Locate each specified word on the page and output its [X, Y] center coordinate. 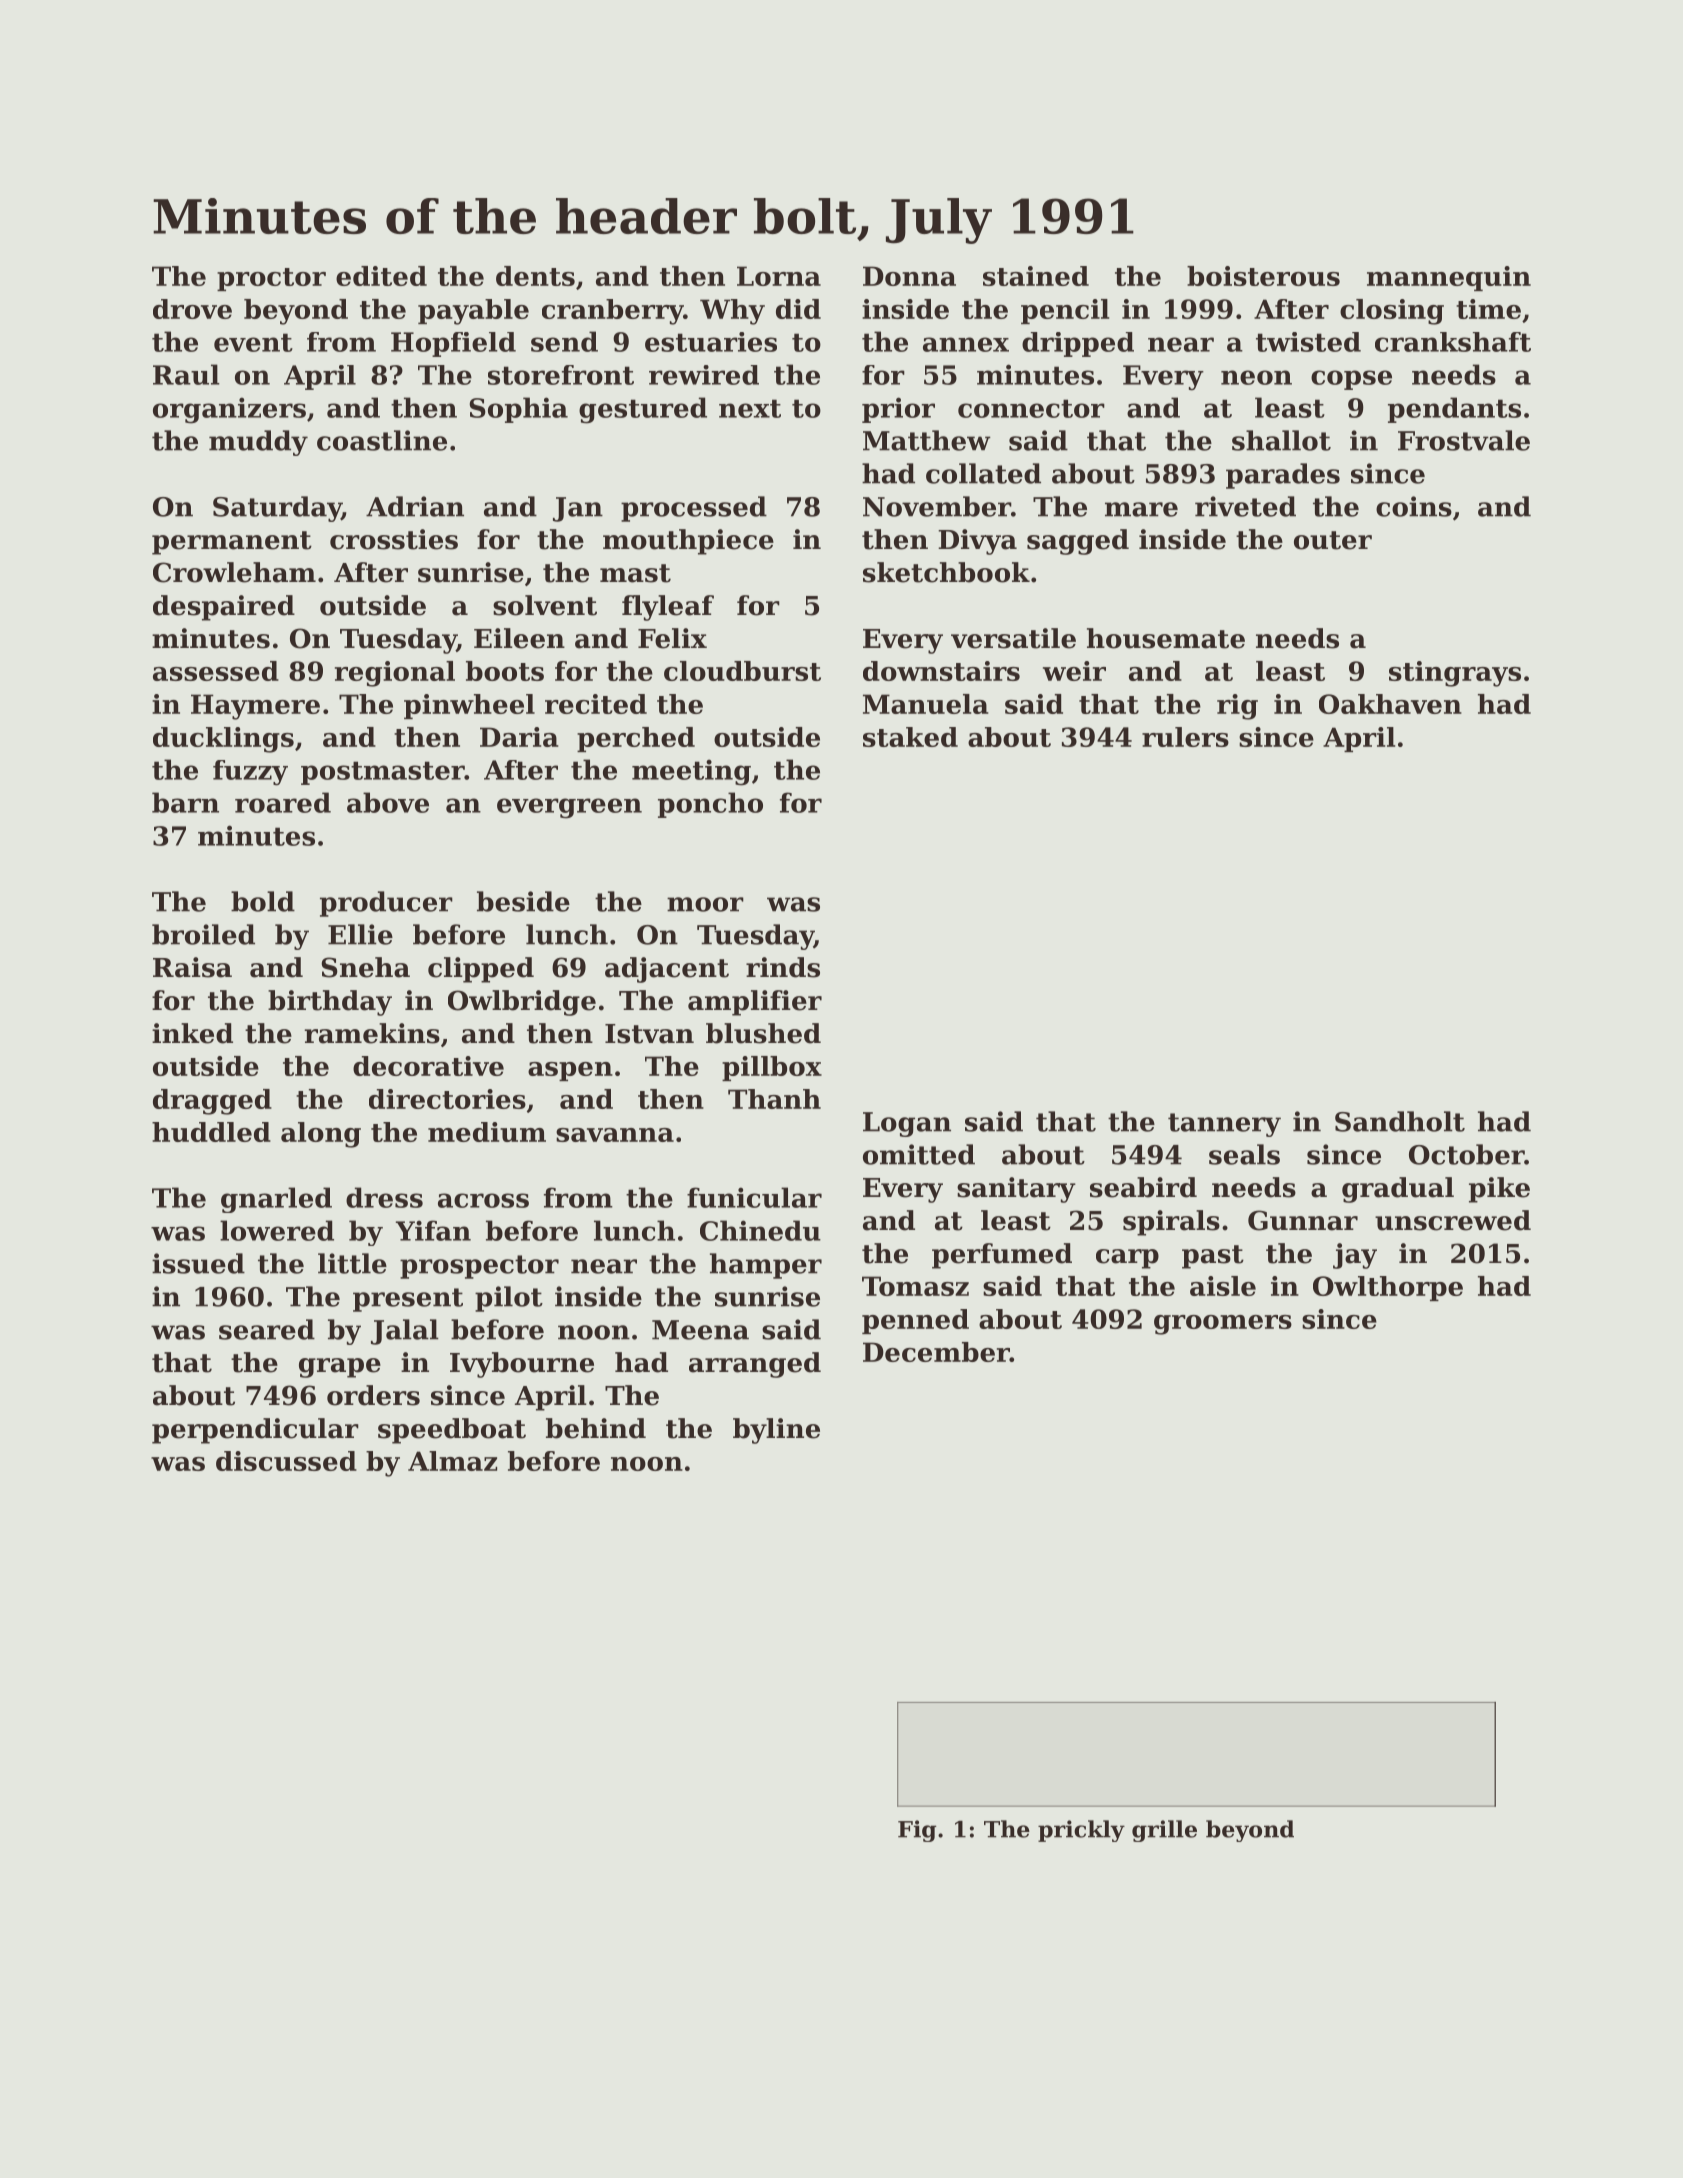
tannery [1224, 1125]
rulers [1185, 737]
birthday [330, 1003]
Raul [186, 374]
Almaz [452, 1461]
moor [705, 904]
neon [1256, 377]
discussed [286, 1461]
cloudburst [742, 671]
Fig [917, 1831]
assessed [216, 671]
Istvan [649, 1034]
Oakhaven [1390, 704]
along [321, 1135]
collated [983, 473]
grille [1164, 1831]
